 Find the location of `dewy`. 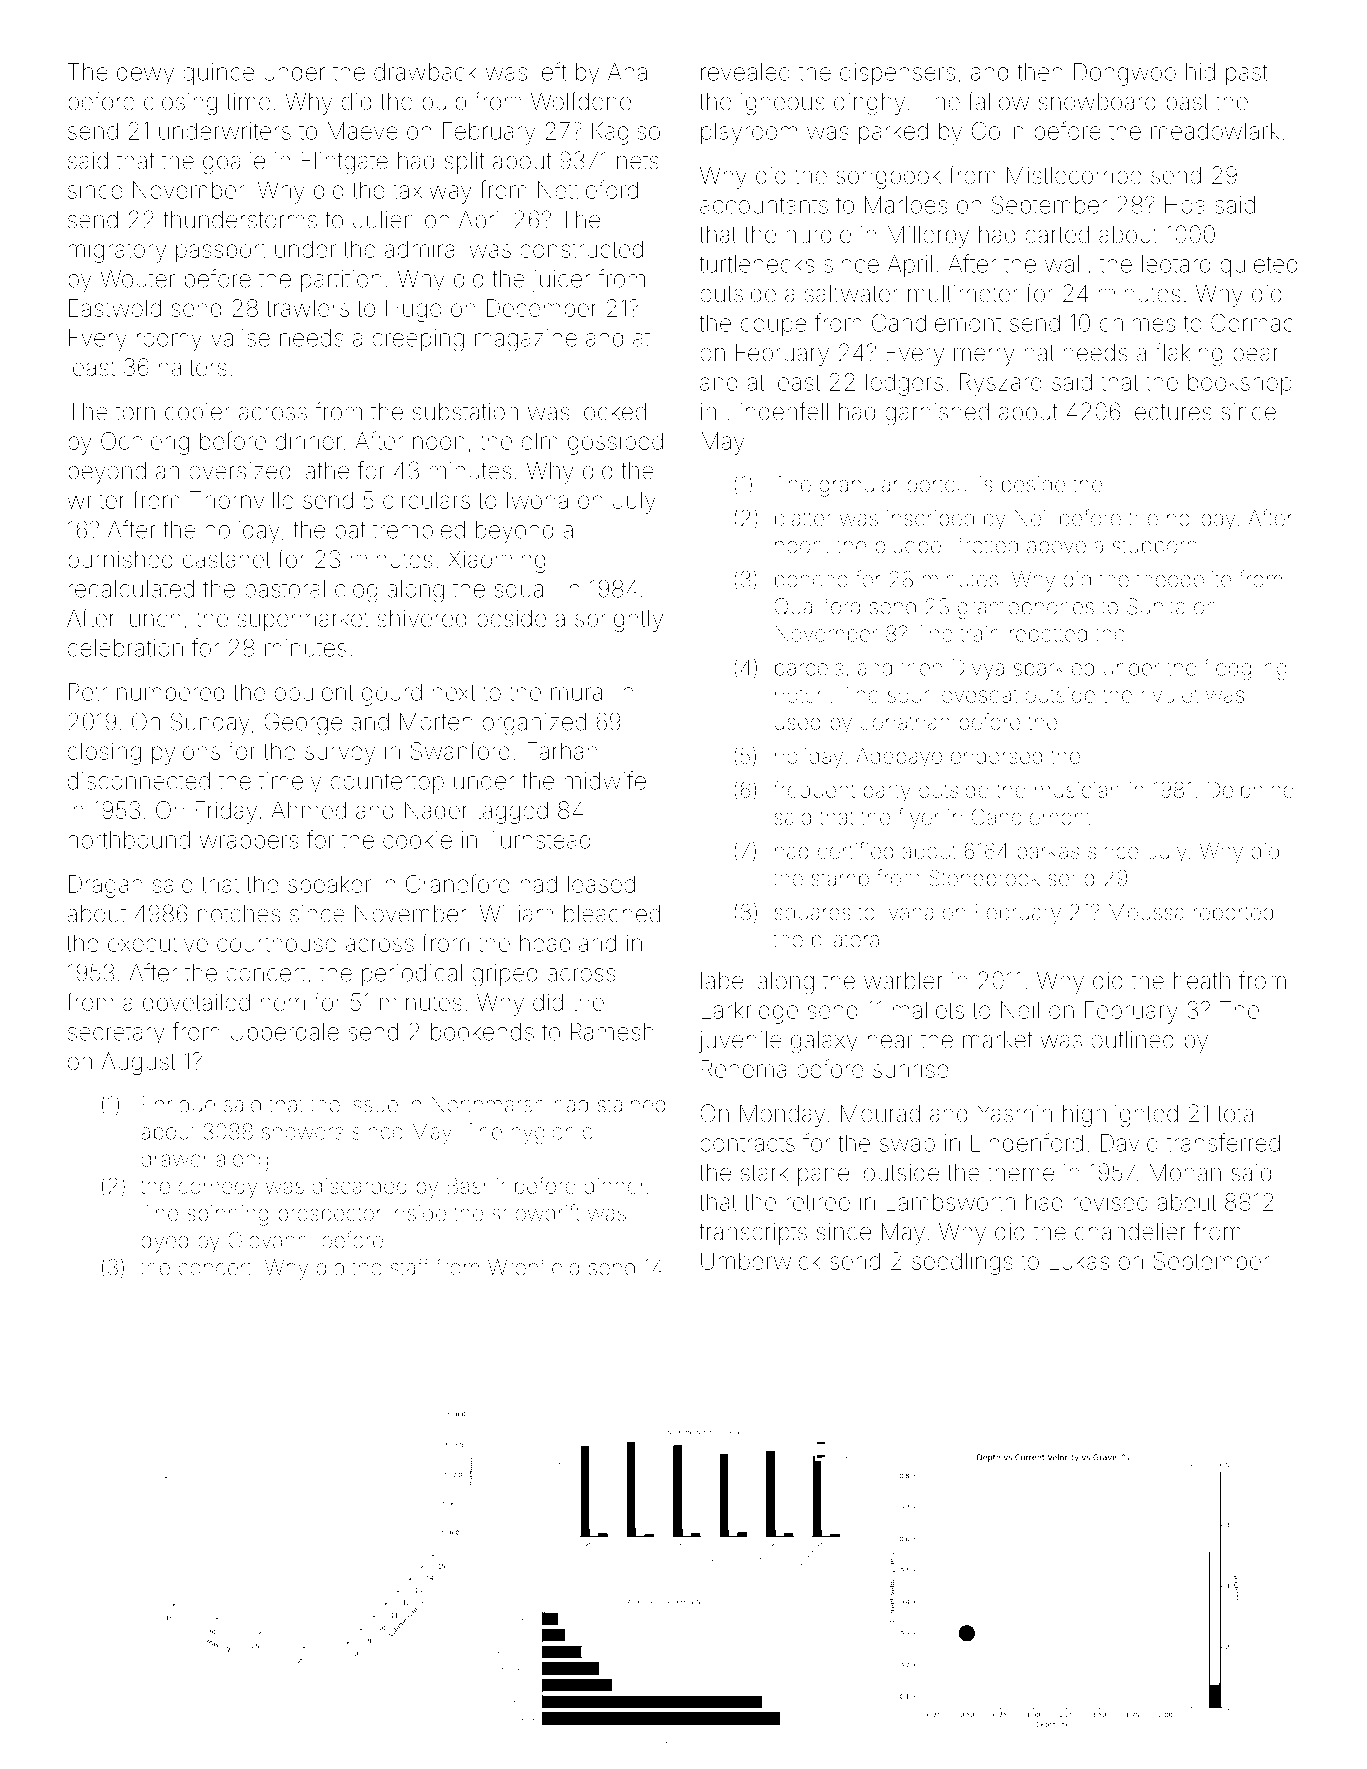

dewy is located at coordinates (145, 74).
